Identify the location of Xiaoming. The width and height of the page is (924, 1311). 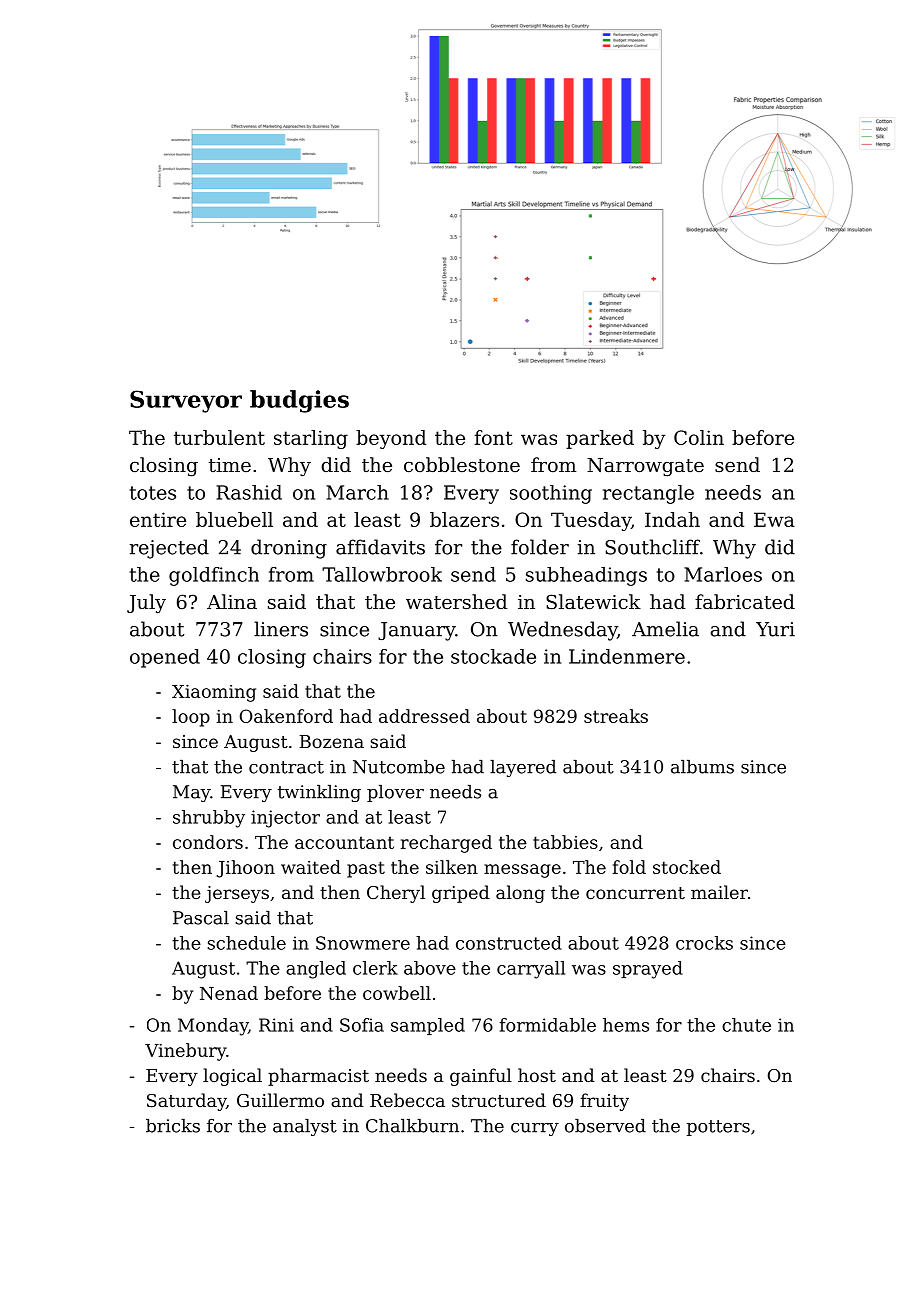
(214, 693).
